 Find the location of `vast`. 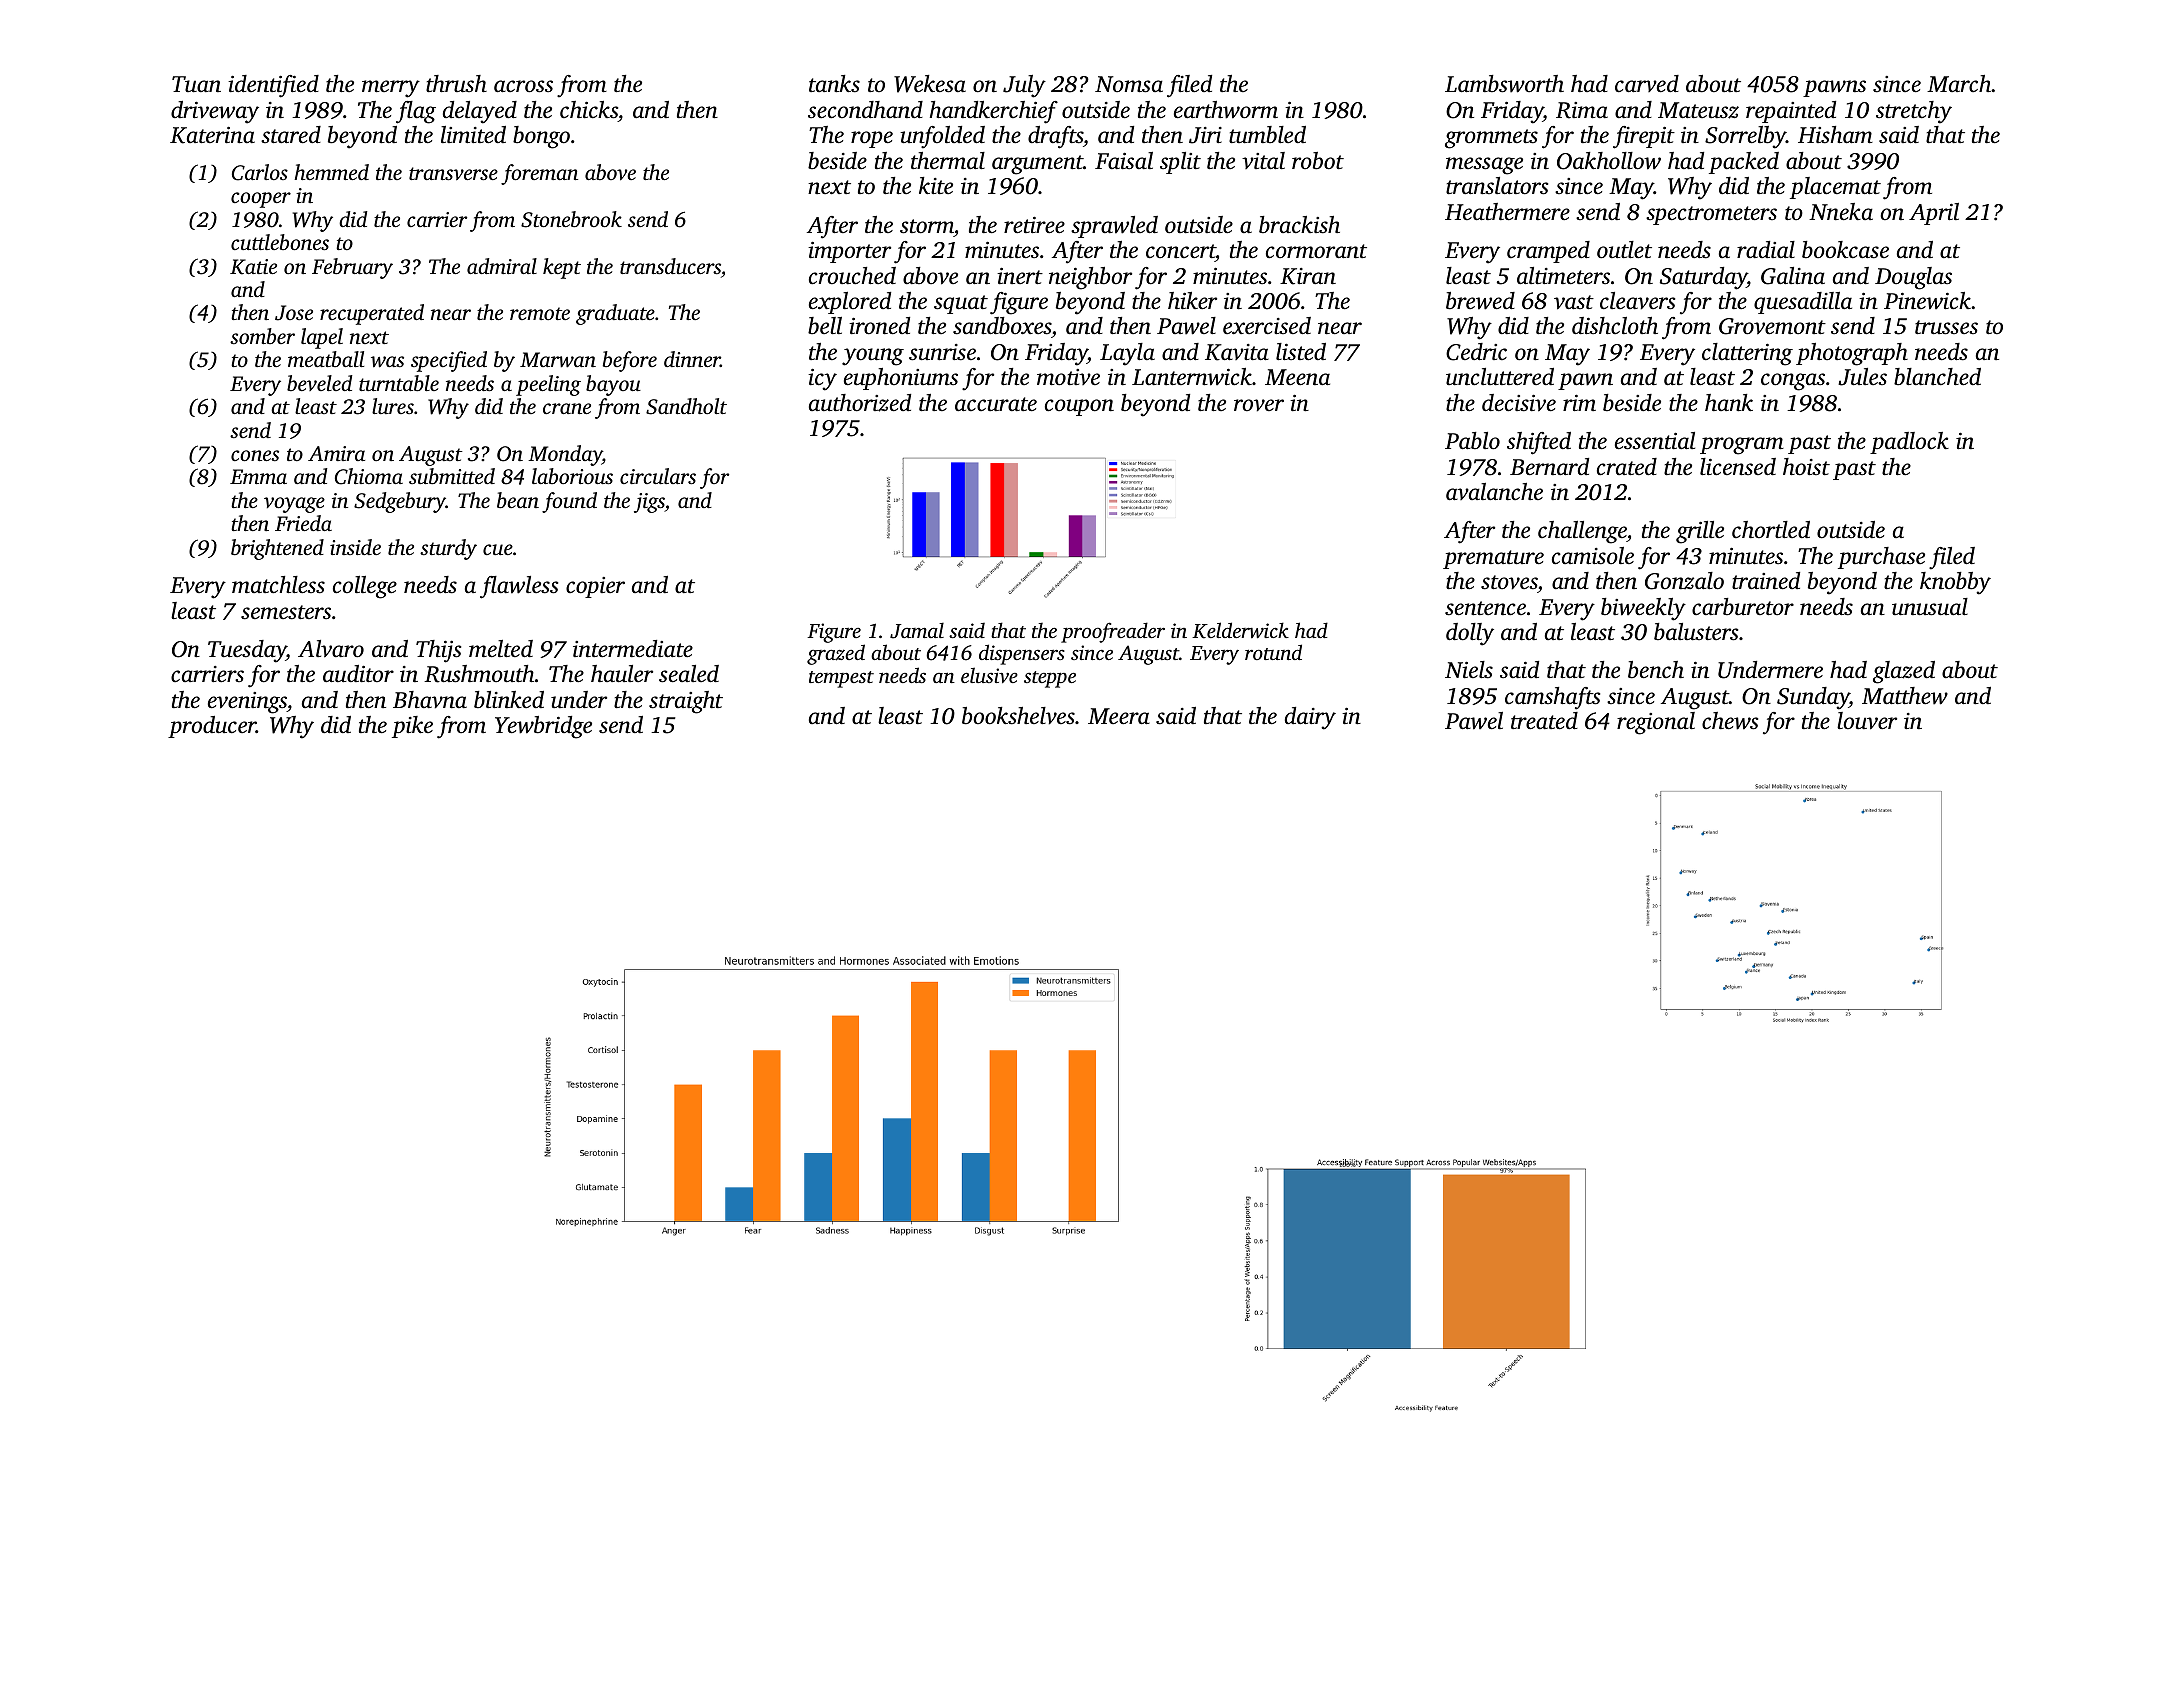

vast is located at coordinates (1574, 302).
